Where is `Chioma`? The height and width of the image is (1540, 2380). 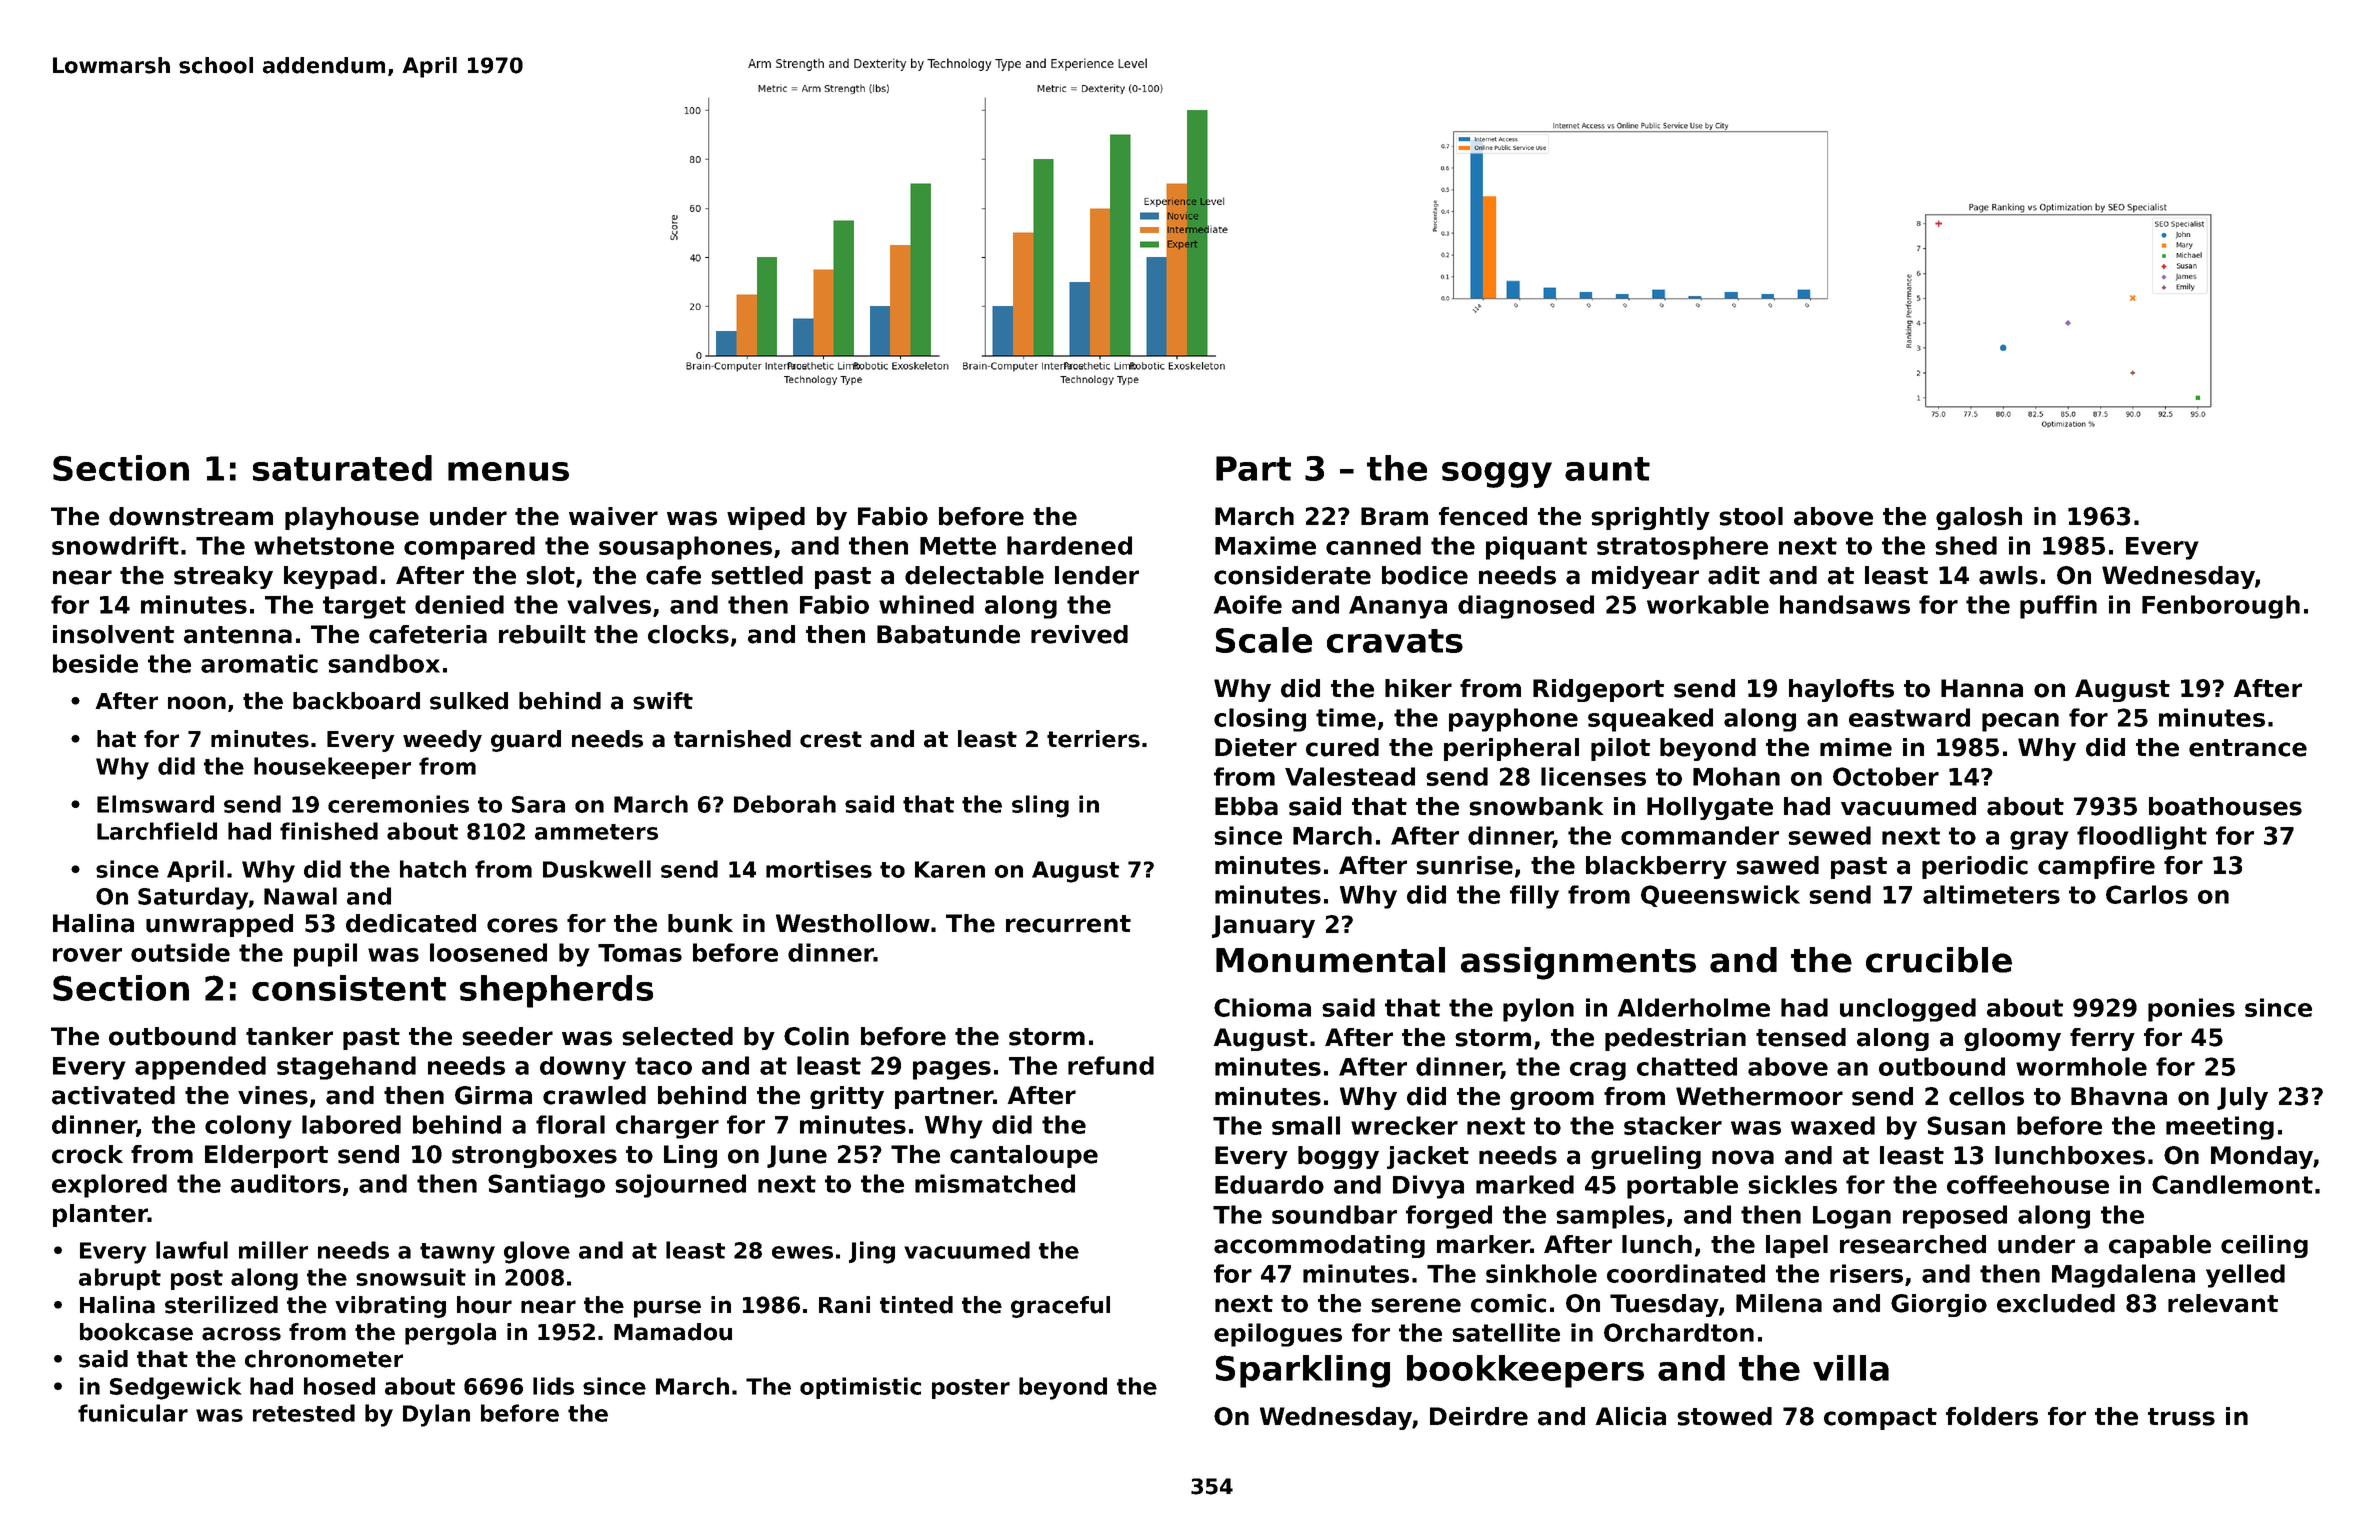
Chioma is located at coordinates (1262, 1007).
